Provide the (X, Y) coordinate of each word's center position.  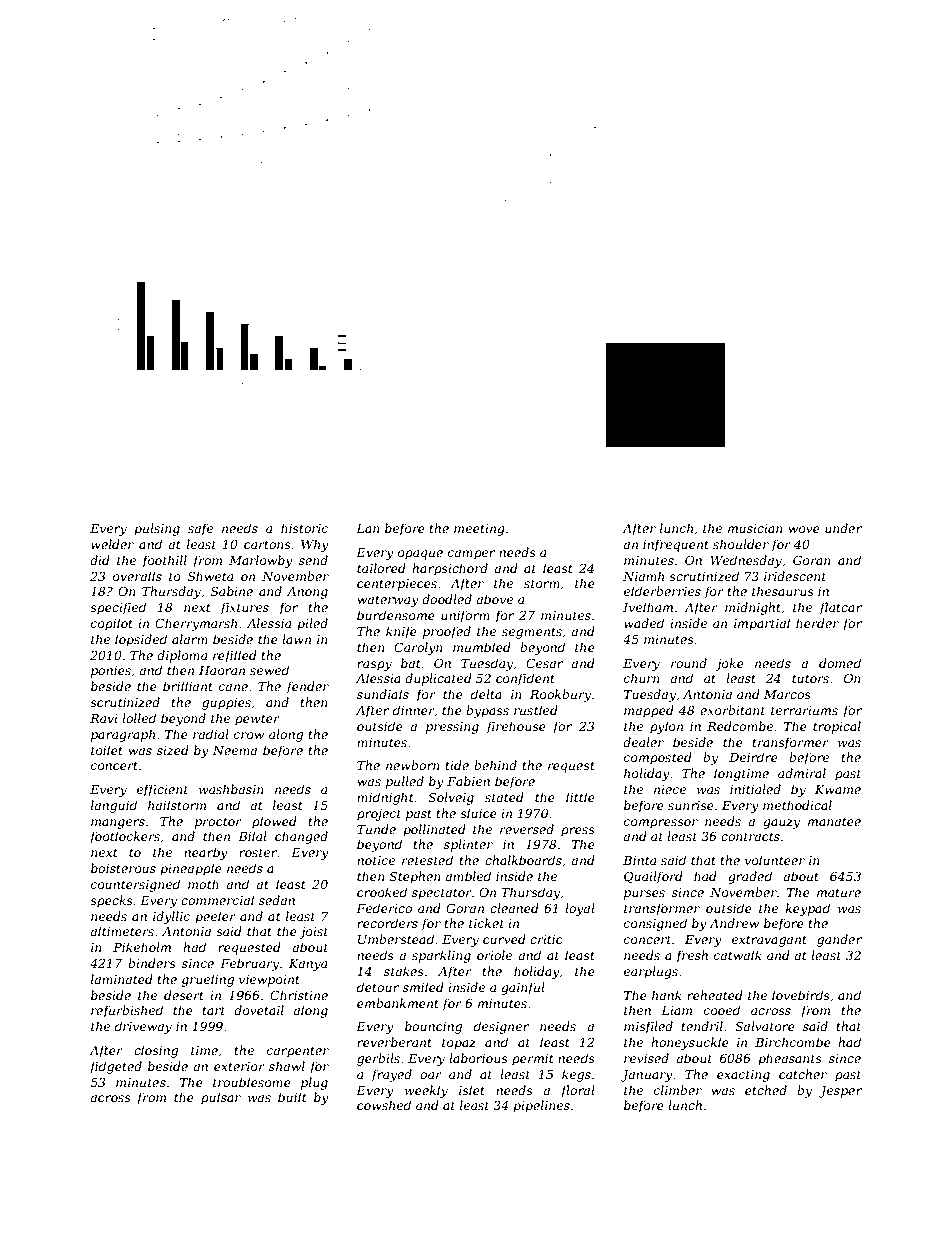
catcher (803, 1074)
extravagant (769, 941)
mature (839, 892)
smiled (423, 987)
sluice (478, 813)
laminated (122, 979)
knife (401, 632)
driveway (143, 1027)
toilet (107, 750)
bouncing (433, 1027)
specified (118, 608)
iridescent (795, 576)
